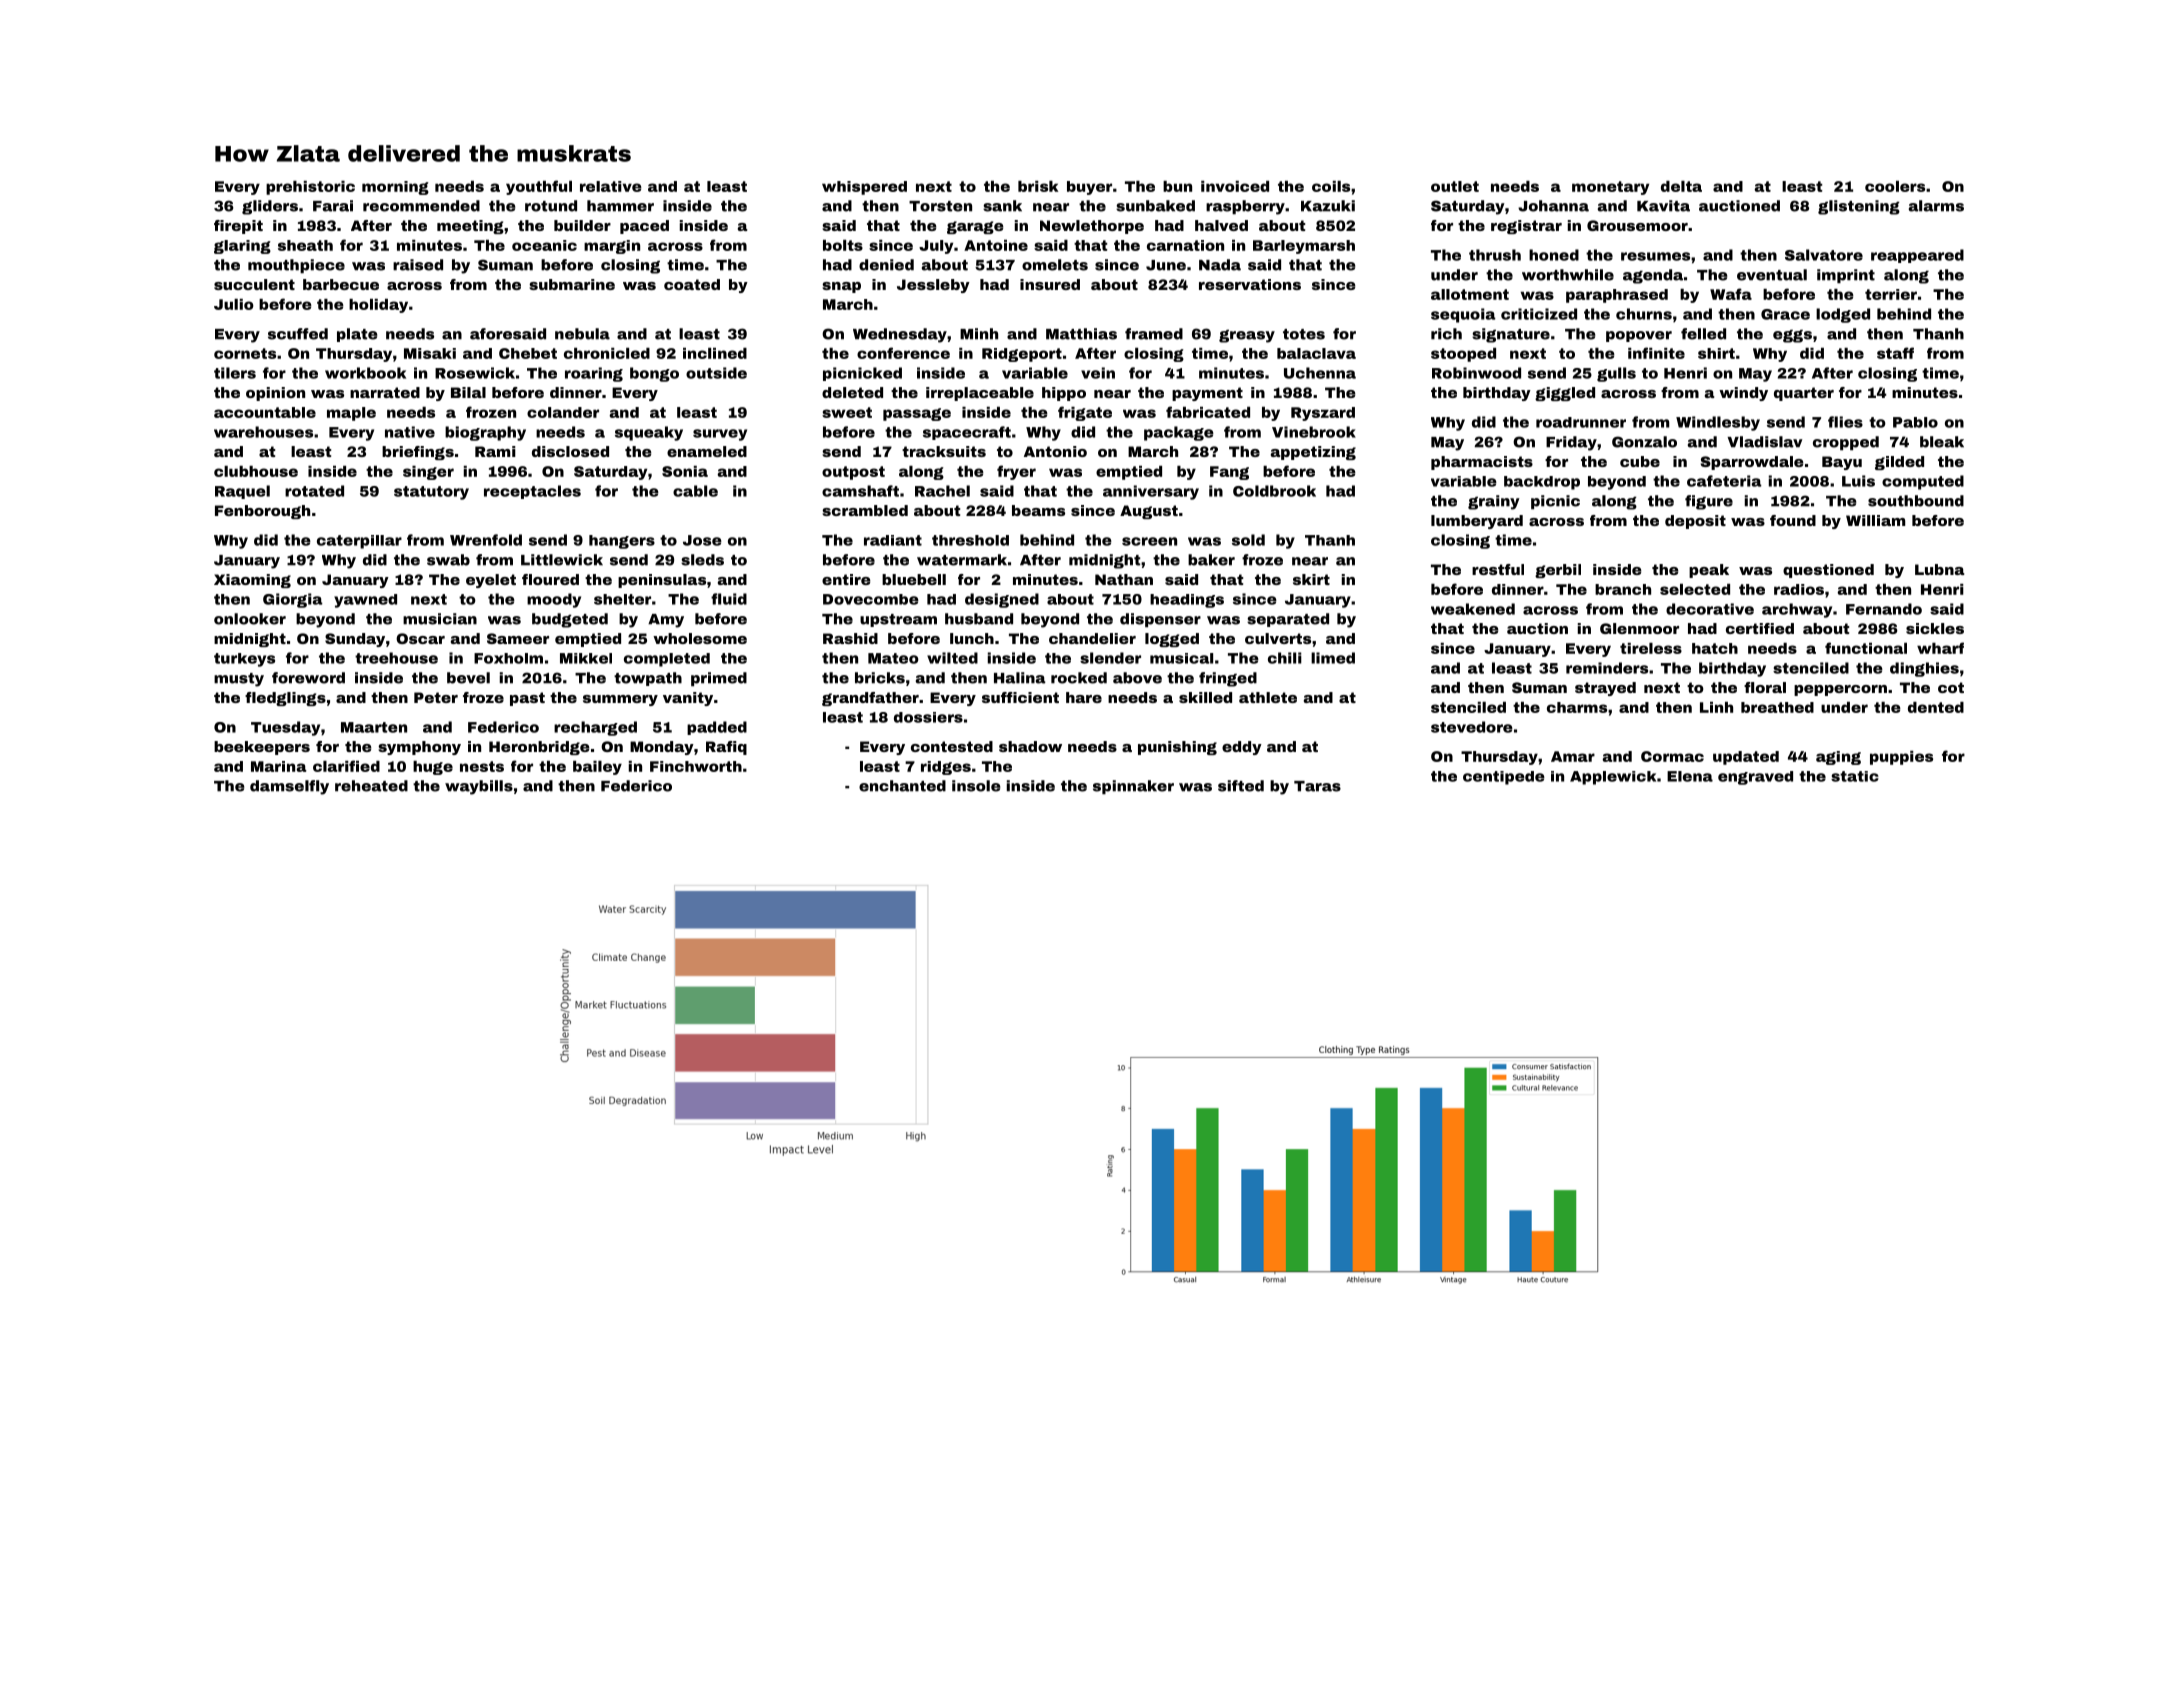 The height and width of the page is (1683, 2178). Describe the element at coordinates (720, 435) in the page. I see `survey` at that location.
